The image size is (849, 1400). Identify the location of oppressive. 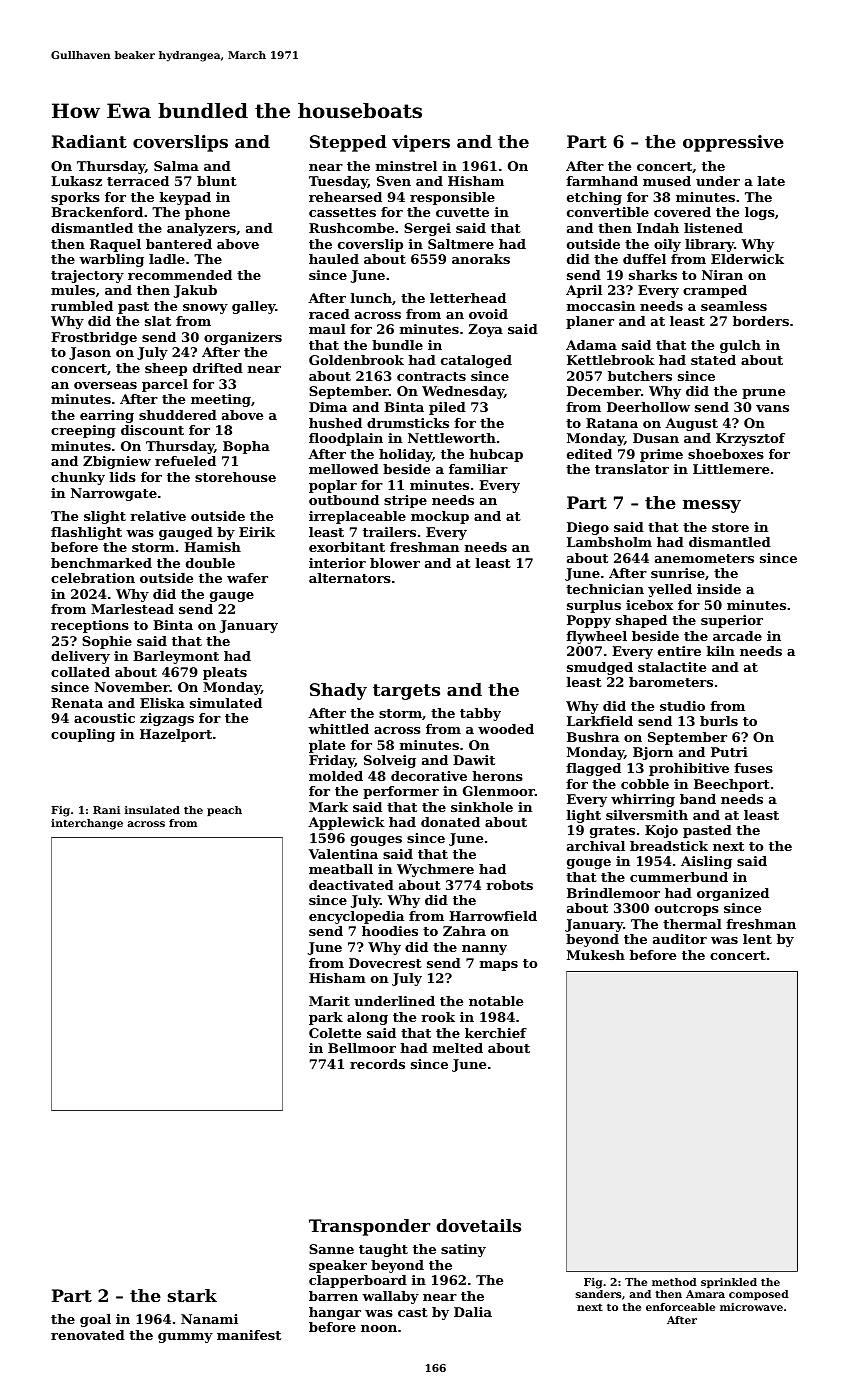
(733, 143).
